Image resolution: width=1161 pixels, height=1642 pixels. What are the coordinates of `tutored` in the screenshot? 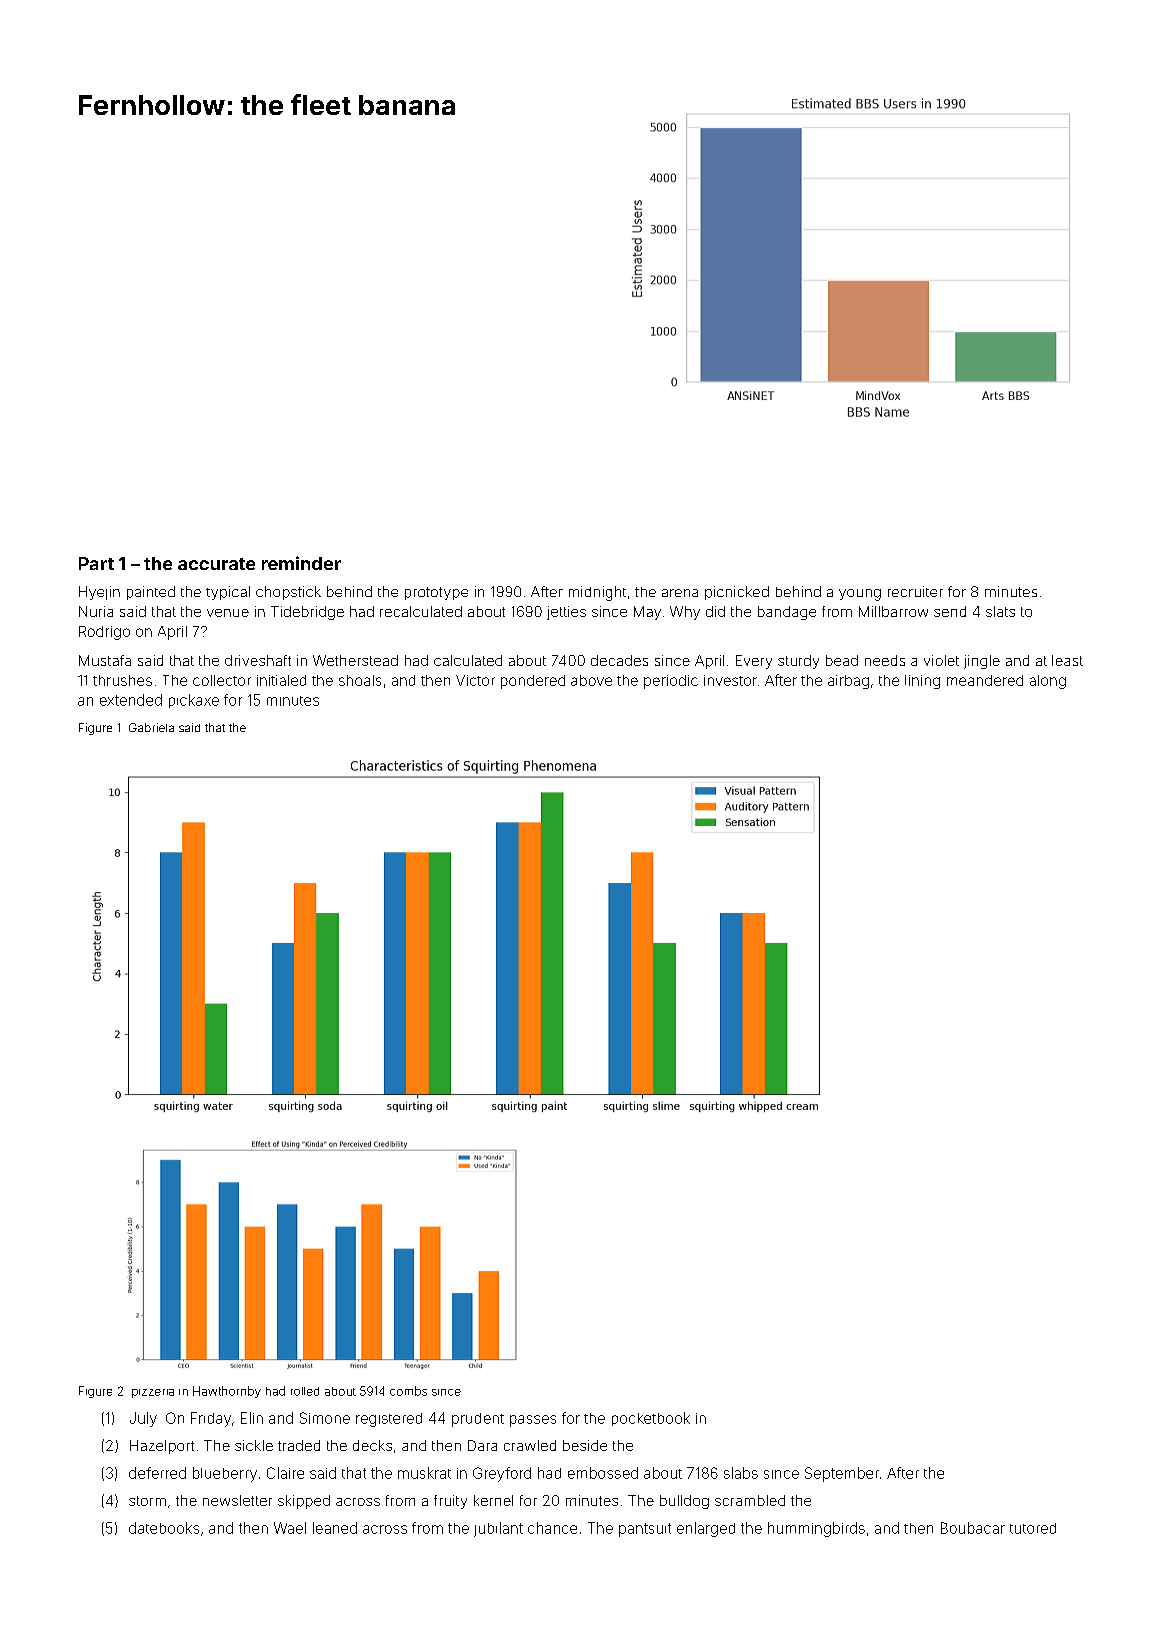 It's located at (1033, 1528).
